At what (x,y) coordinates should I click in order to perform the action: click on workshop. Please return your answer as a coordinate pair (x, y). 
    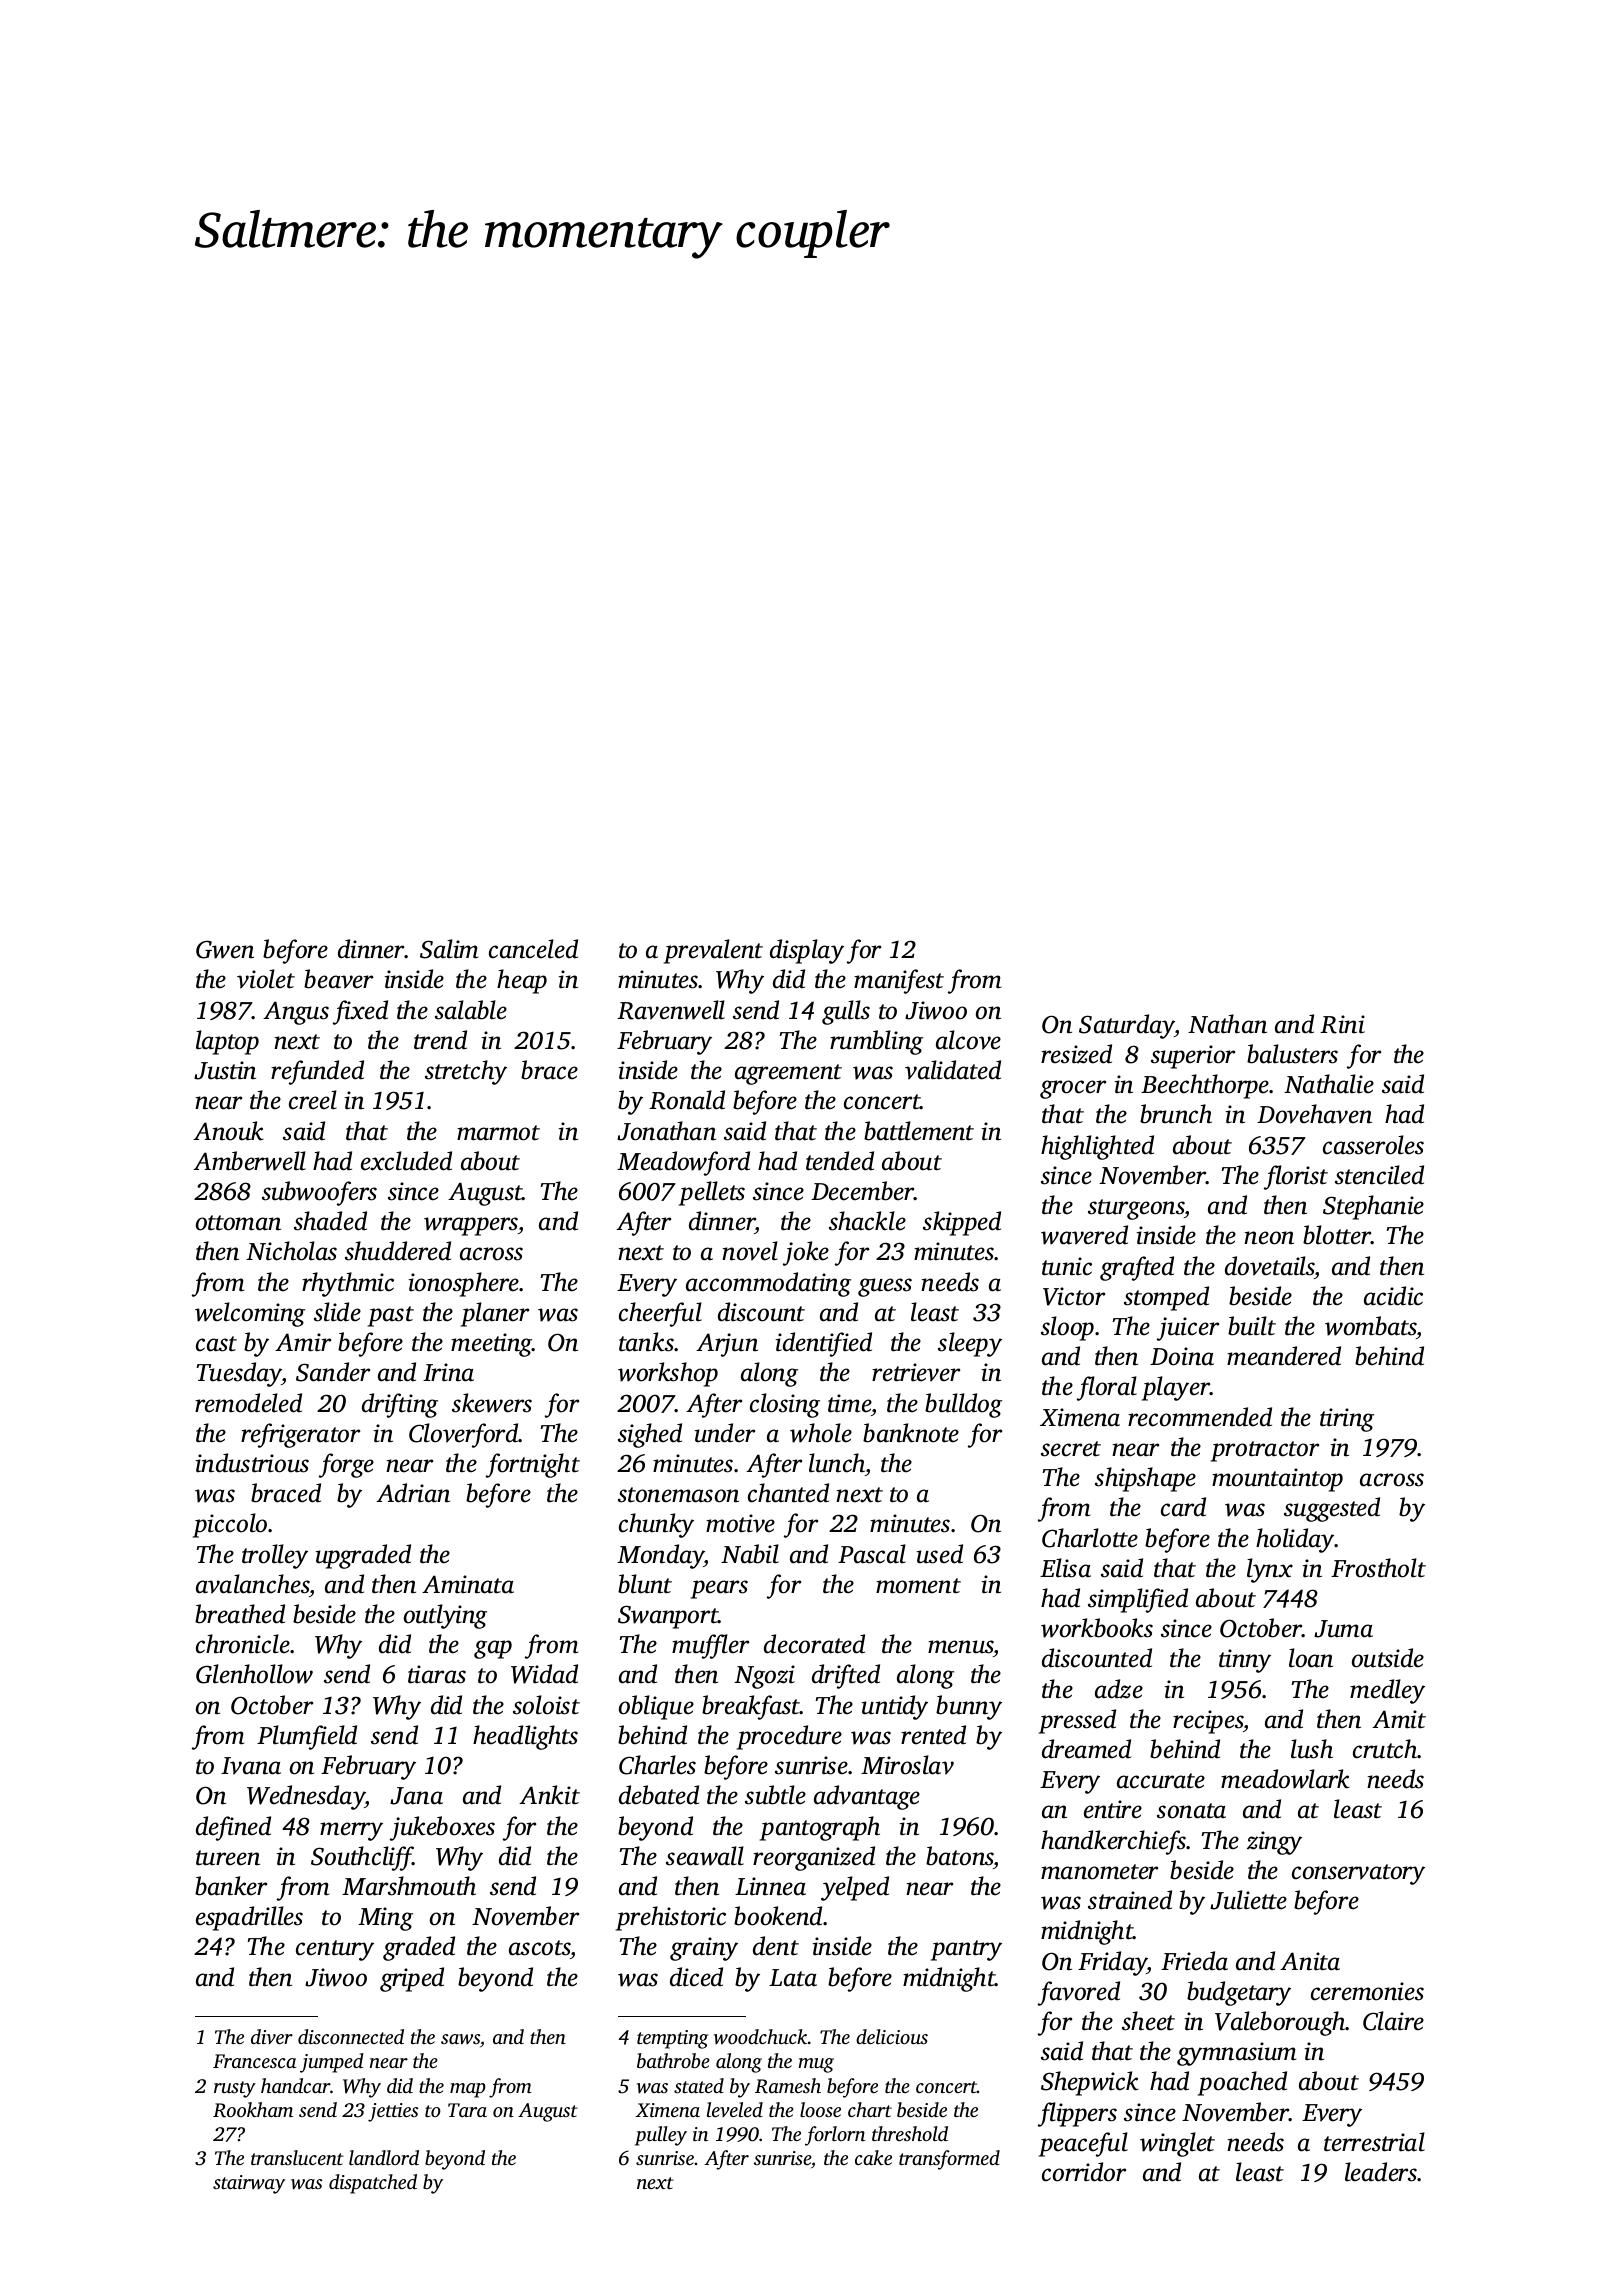
    Looking at the image, I should click on (668, 1374).
